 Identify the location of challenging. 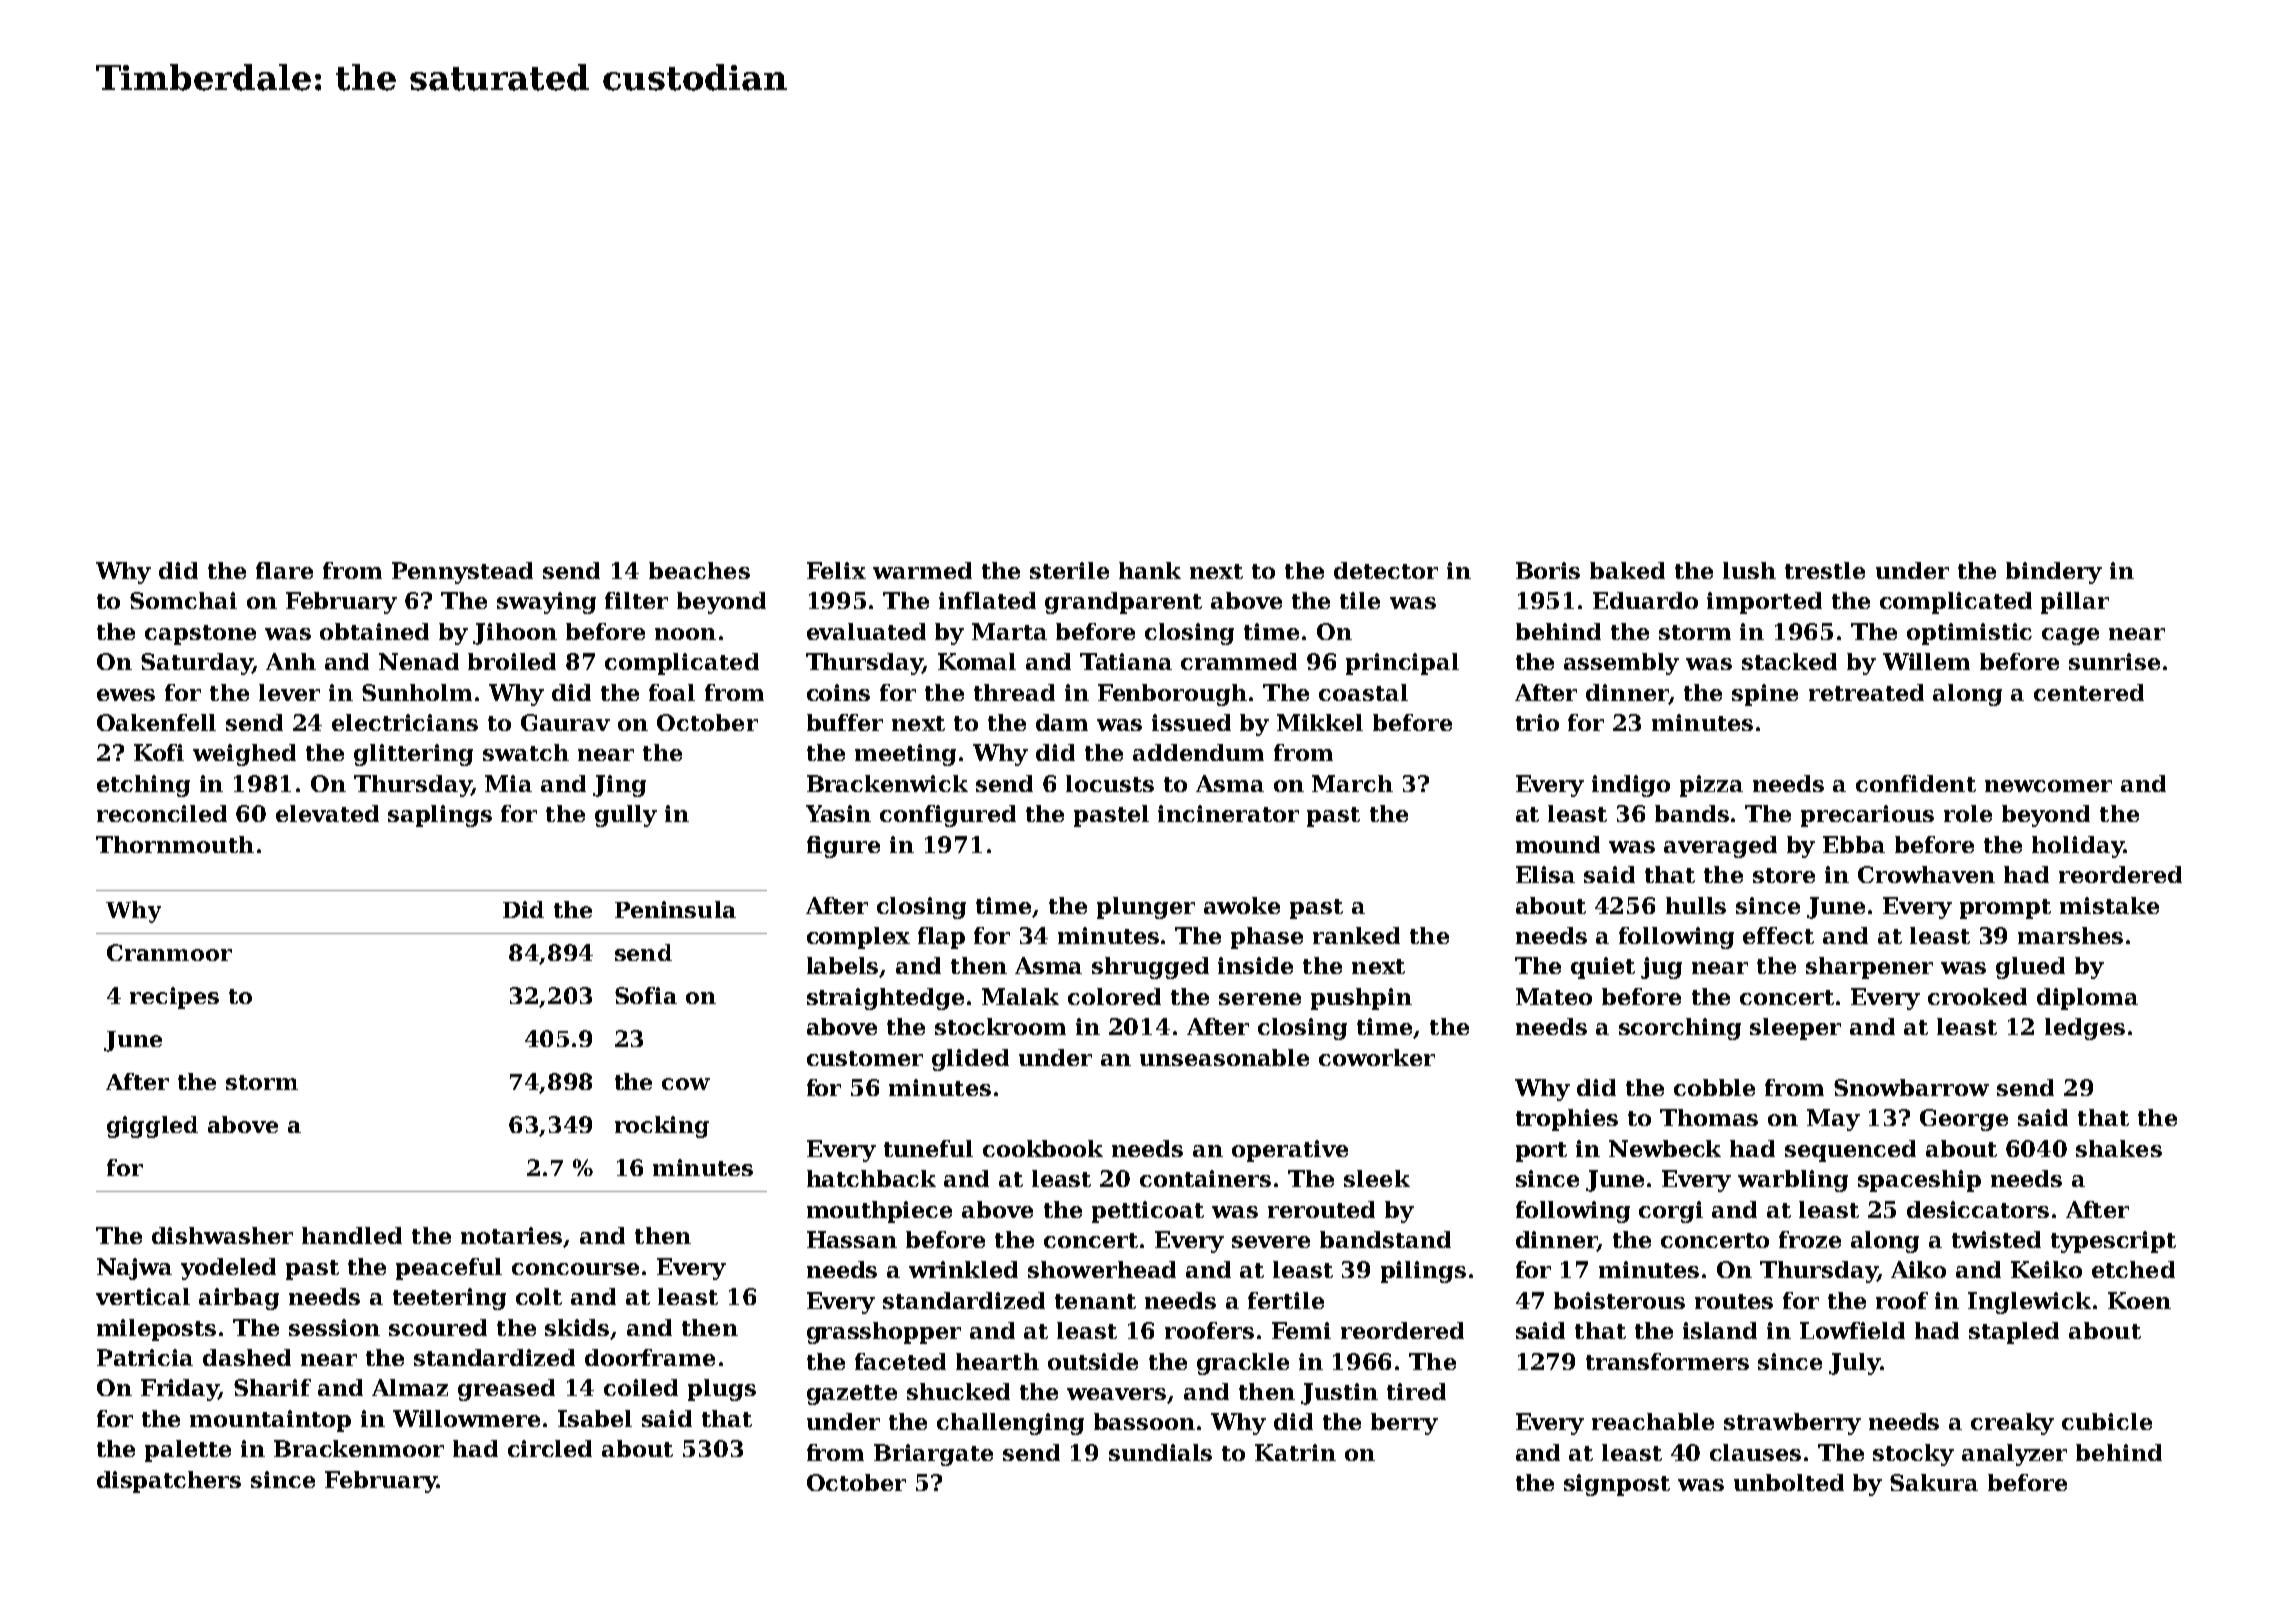
(1010, 1424).
